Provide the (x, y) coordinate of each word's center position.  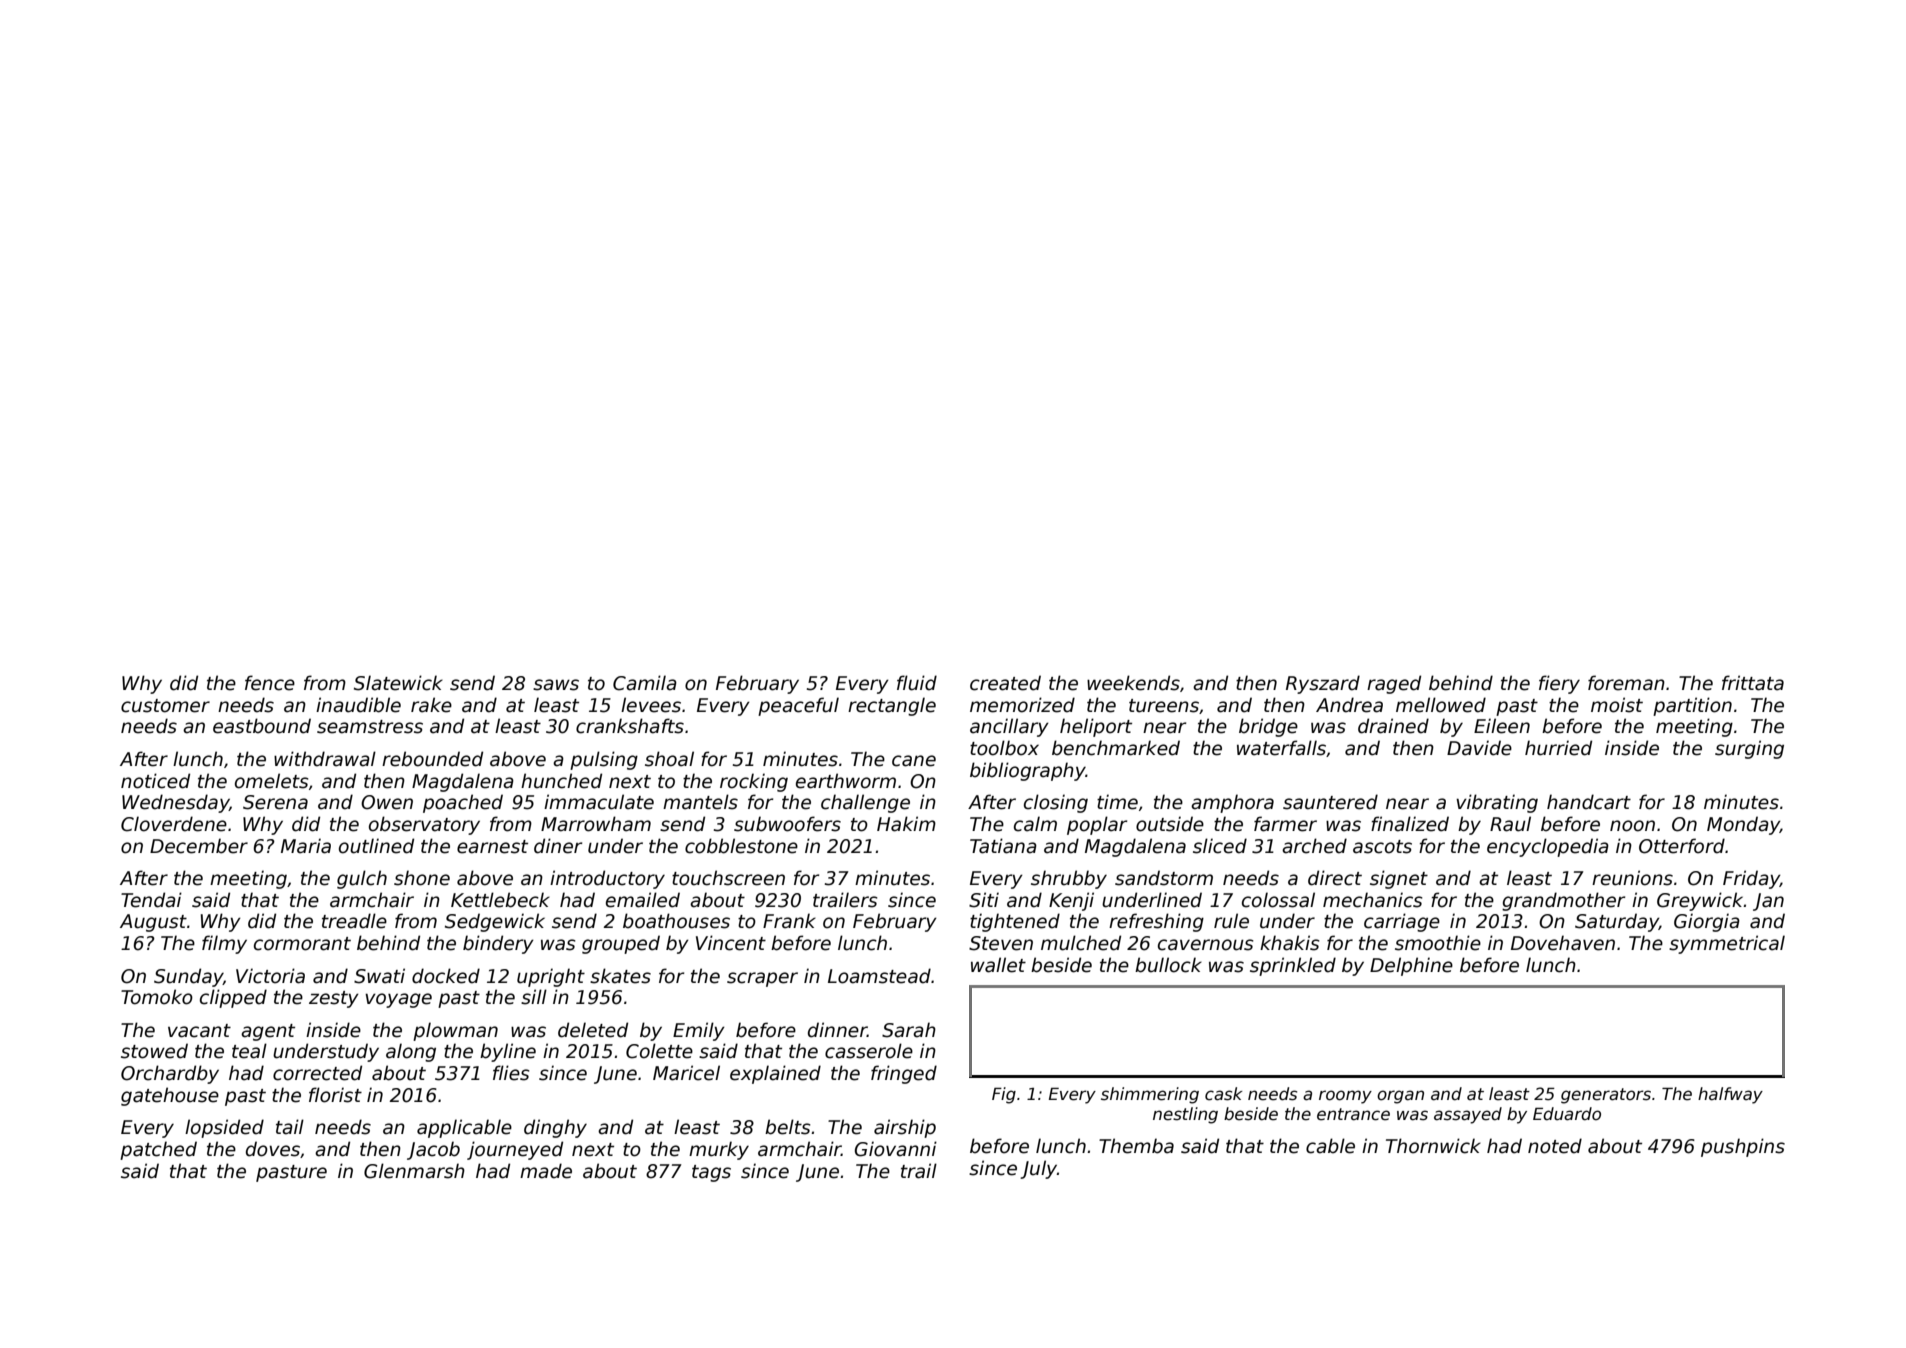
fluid (917, 683)
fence (270, 683)
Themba (1136, 1146)
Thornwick (1433, 1146)
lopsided (224, 1128)
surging (1749, 749)
